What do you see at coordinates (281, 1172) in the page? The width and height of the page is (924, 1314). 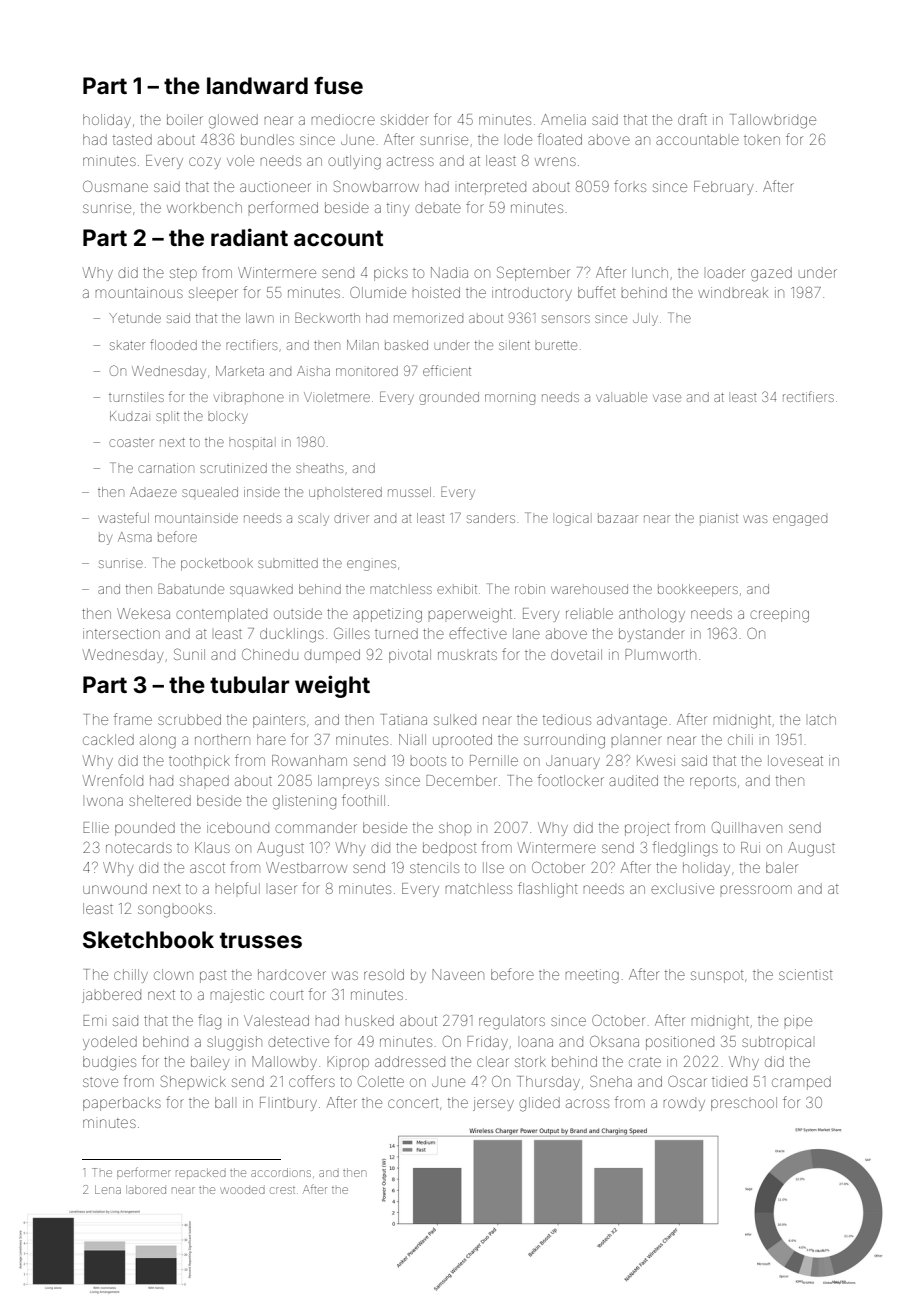 I see `accordions` at bounding box center [281, 1172].
